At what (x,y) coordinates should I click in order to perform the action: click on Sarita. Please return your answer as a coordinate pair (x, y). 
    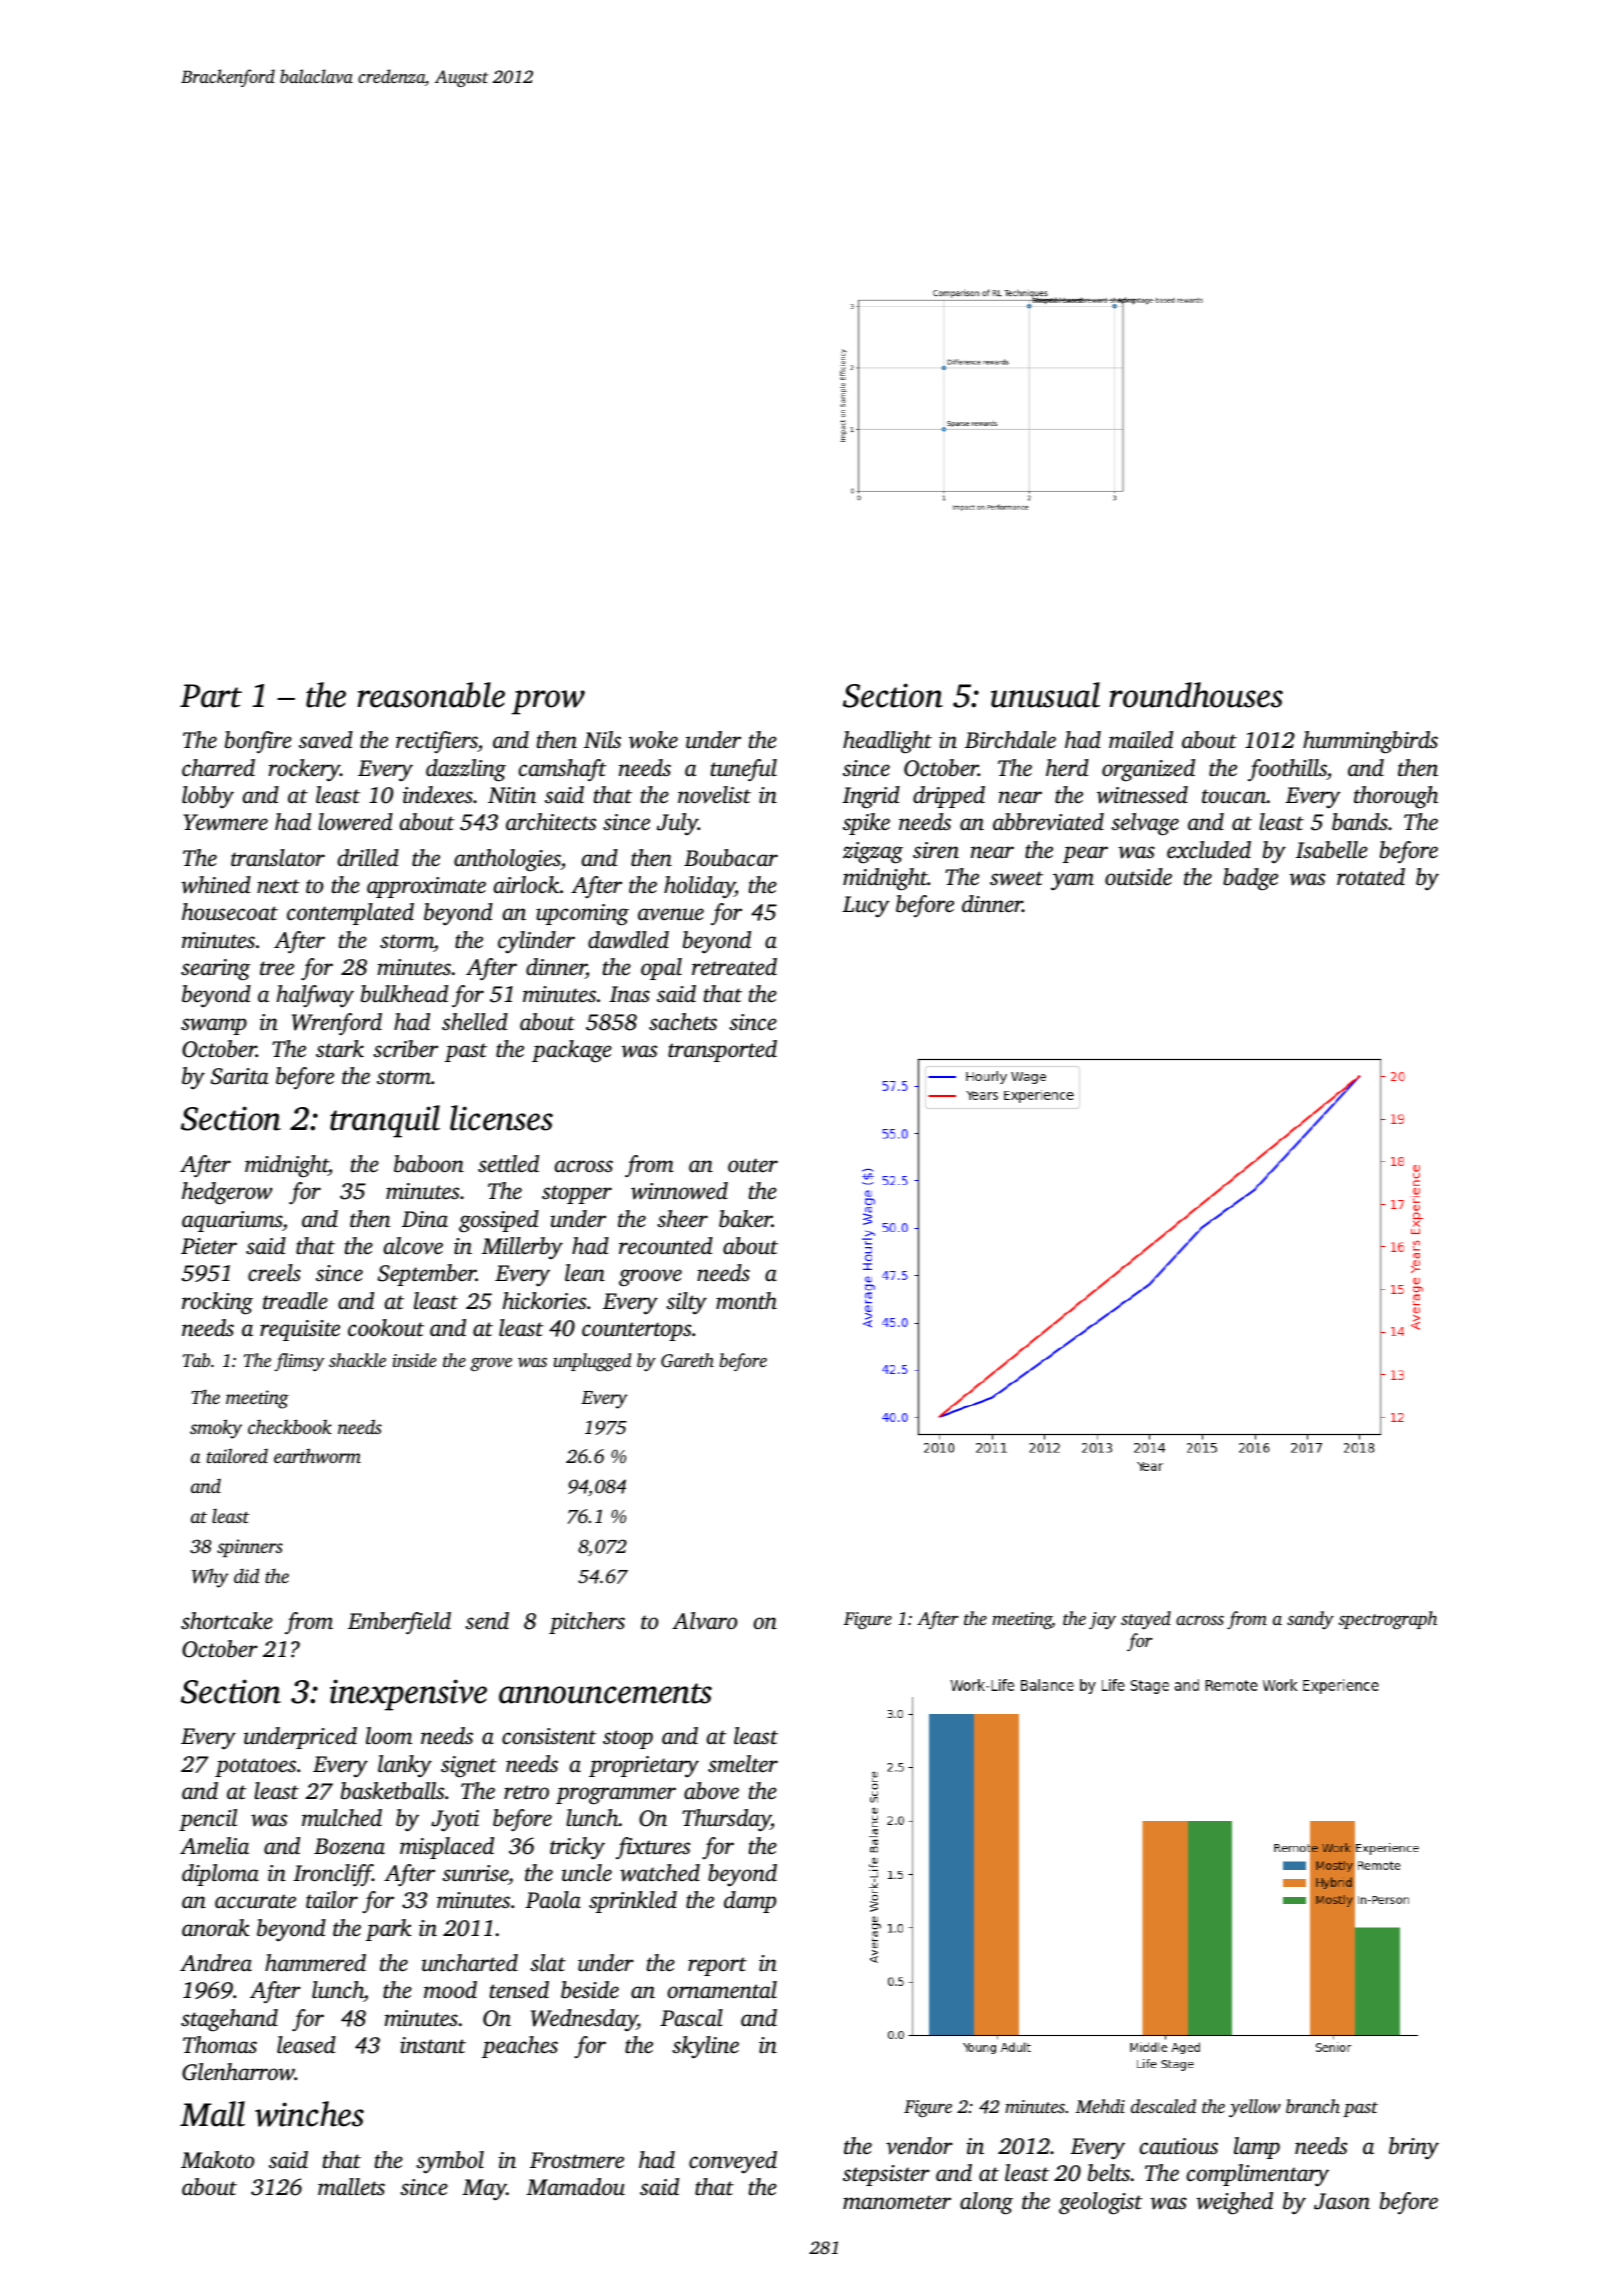
    Looking at the image, I should click on (239, 1076).
